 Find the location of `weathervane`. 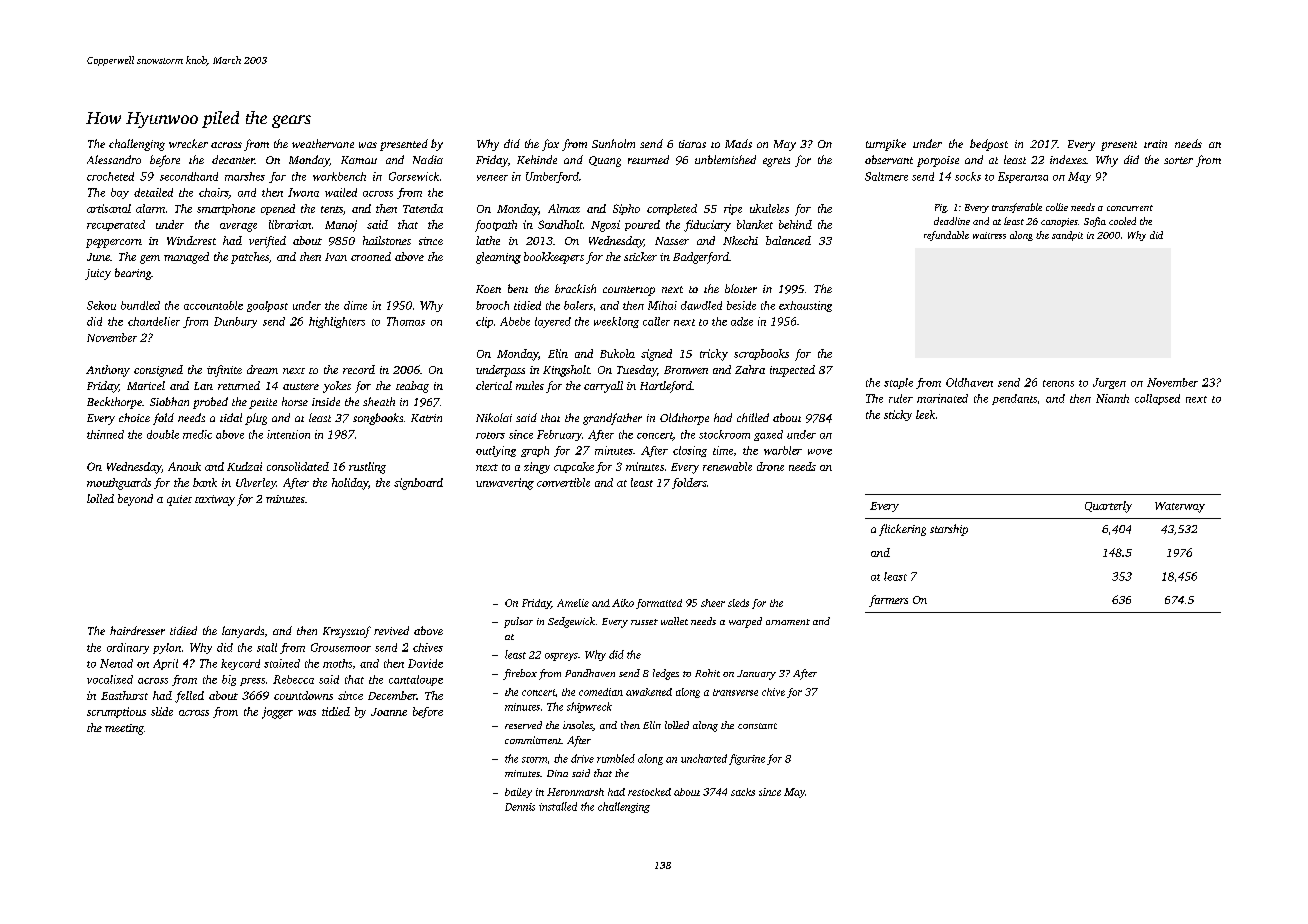

weathervane is located at coordinates (323, 143).
